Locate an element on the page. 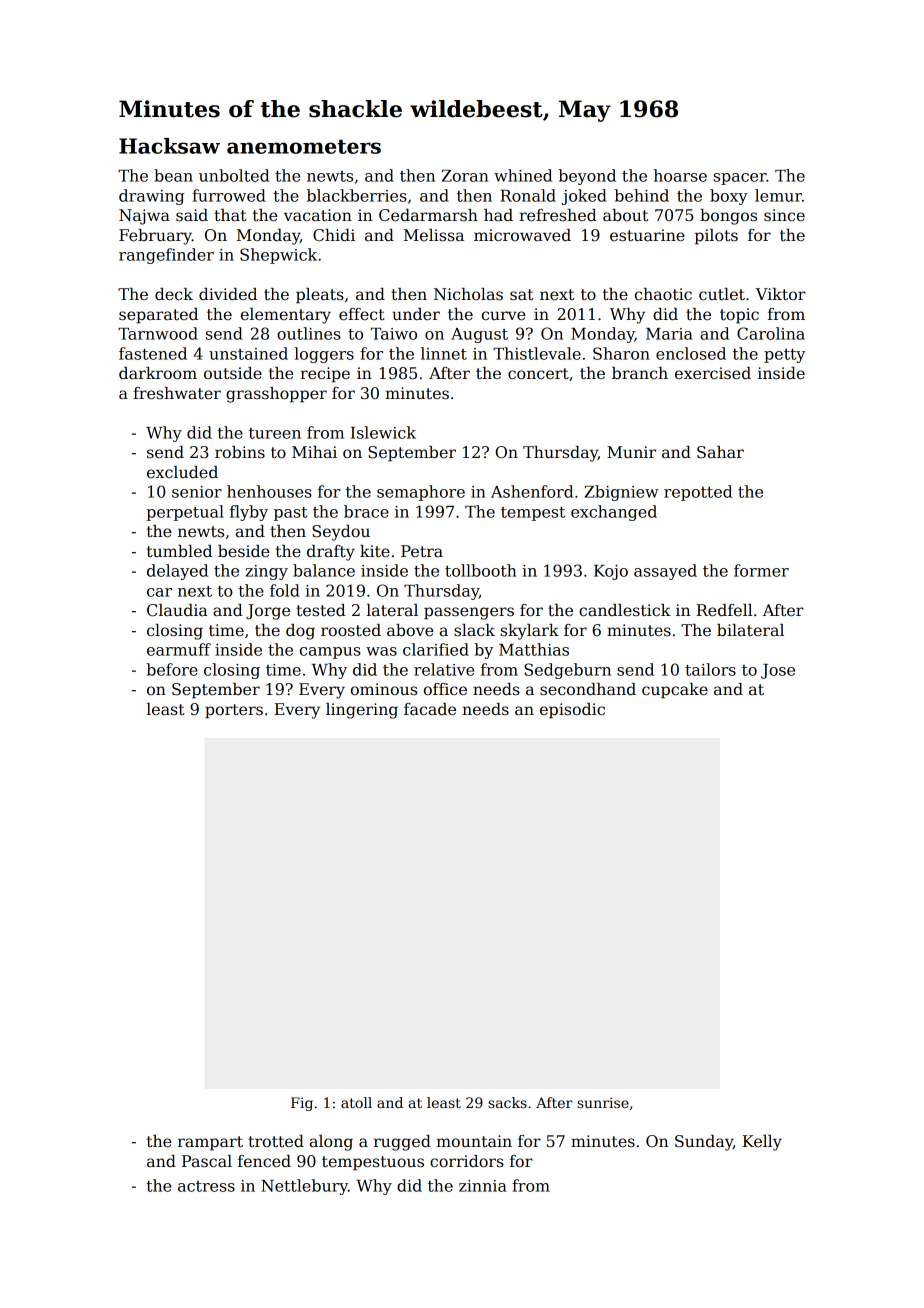  rampart is located at coordinates (210, 1143).
